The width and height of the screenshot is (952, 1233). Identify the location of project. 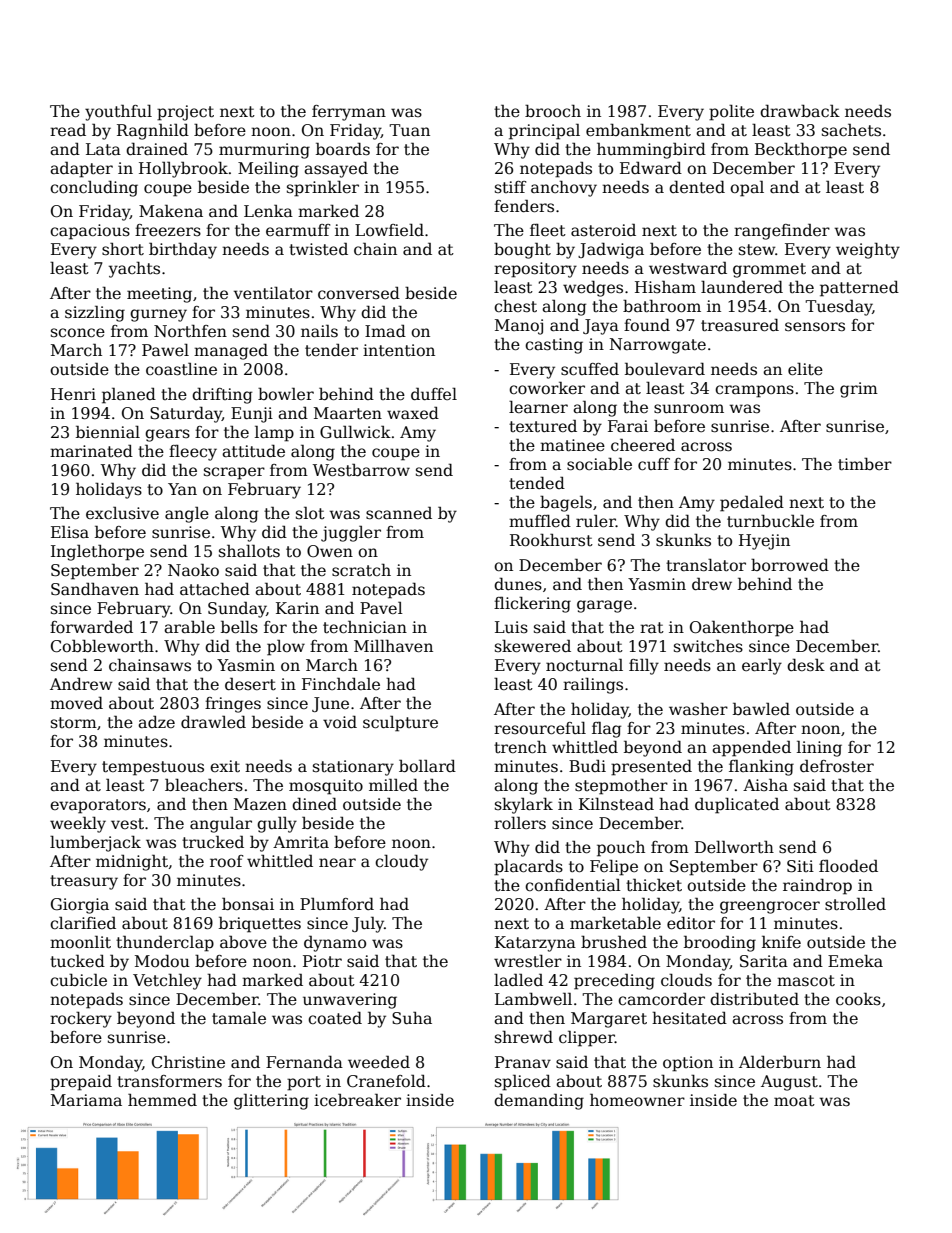
(185, 113).
